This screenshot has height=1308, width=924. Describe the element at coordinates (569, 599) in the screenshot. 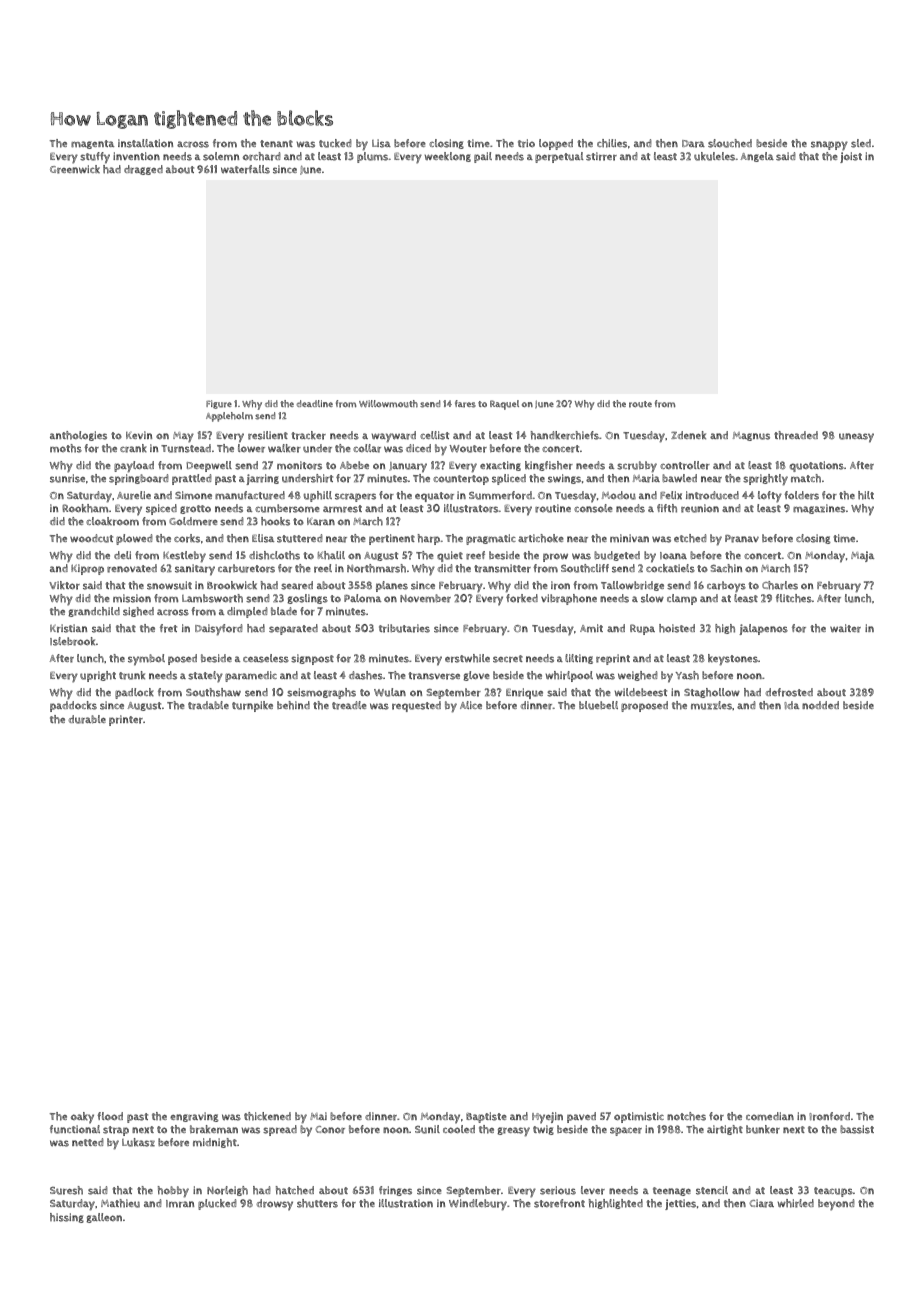

I see `vibraphone` at that location.
